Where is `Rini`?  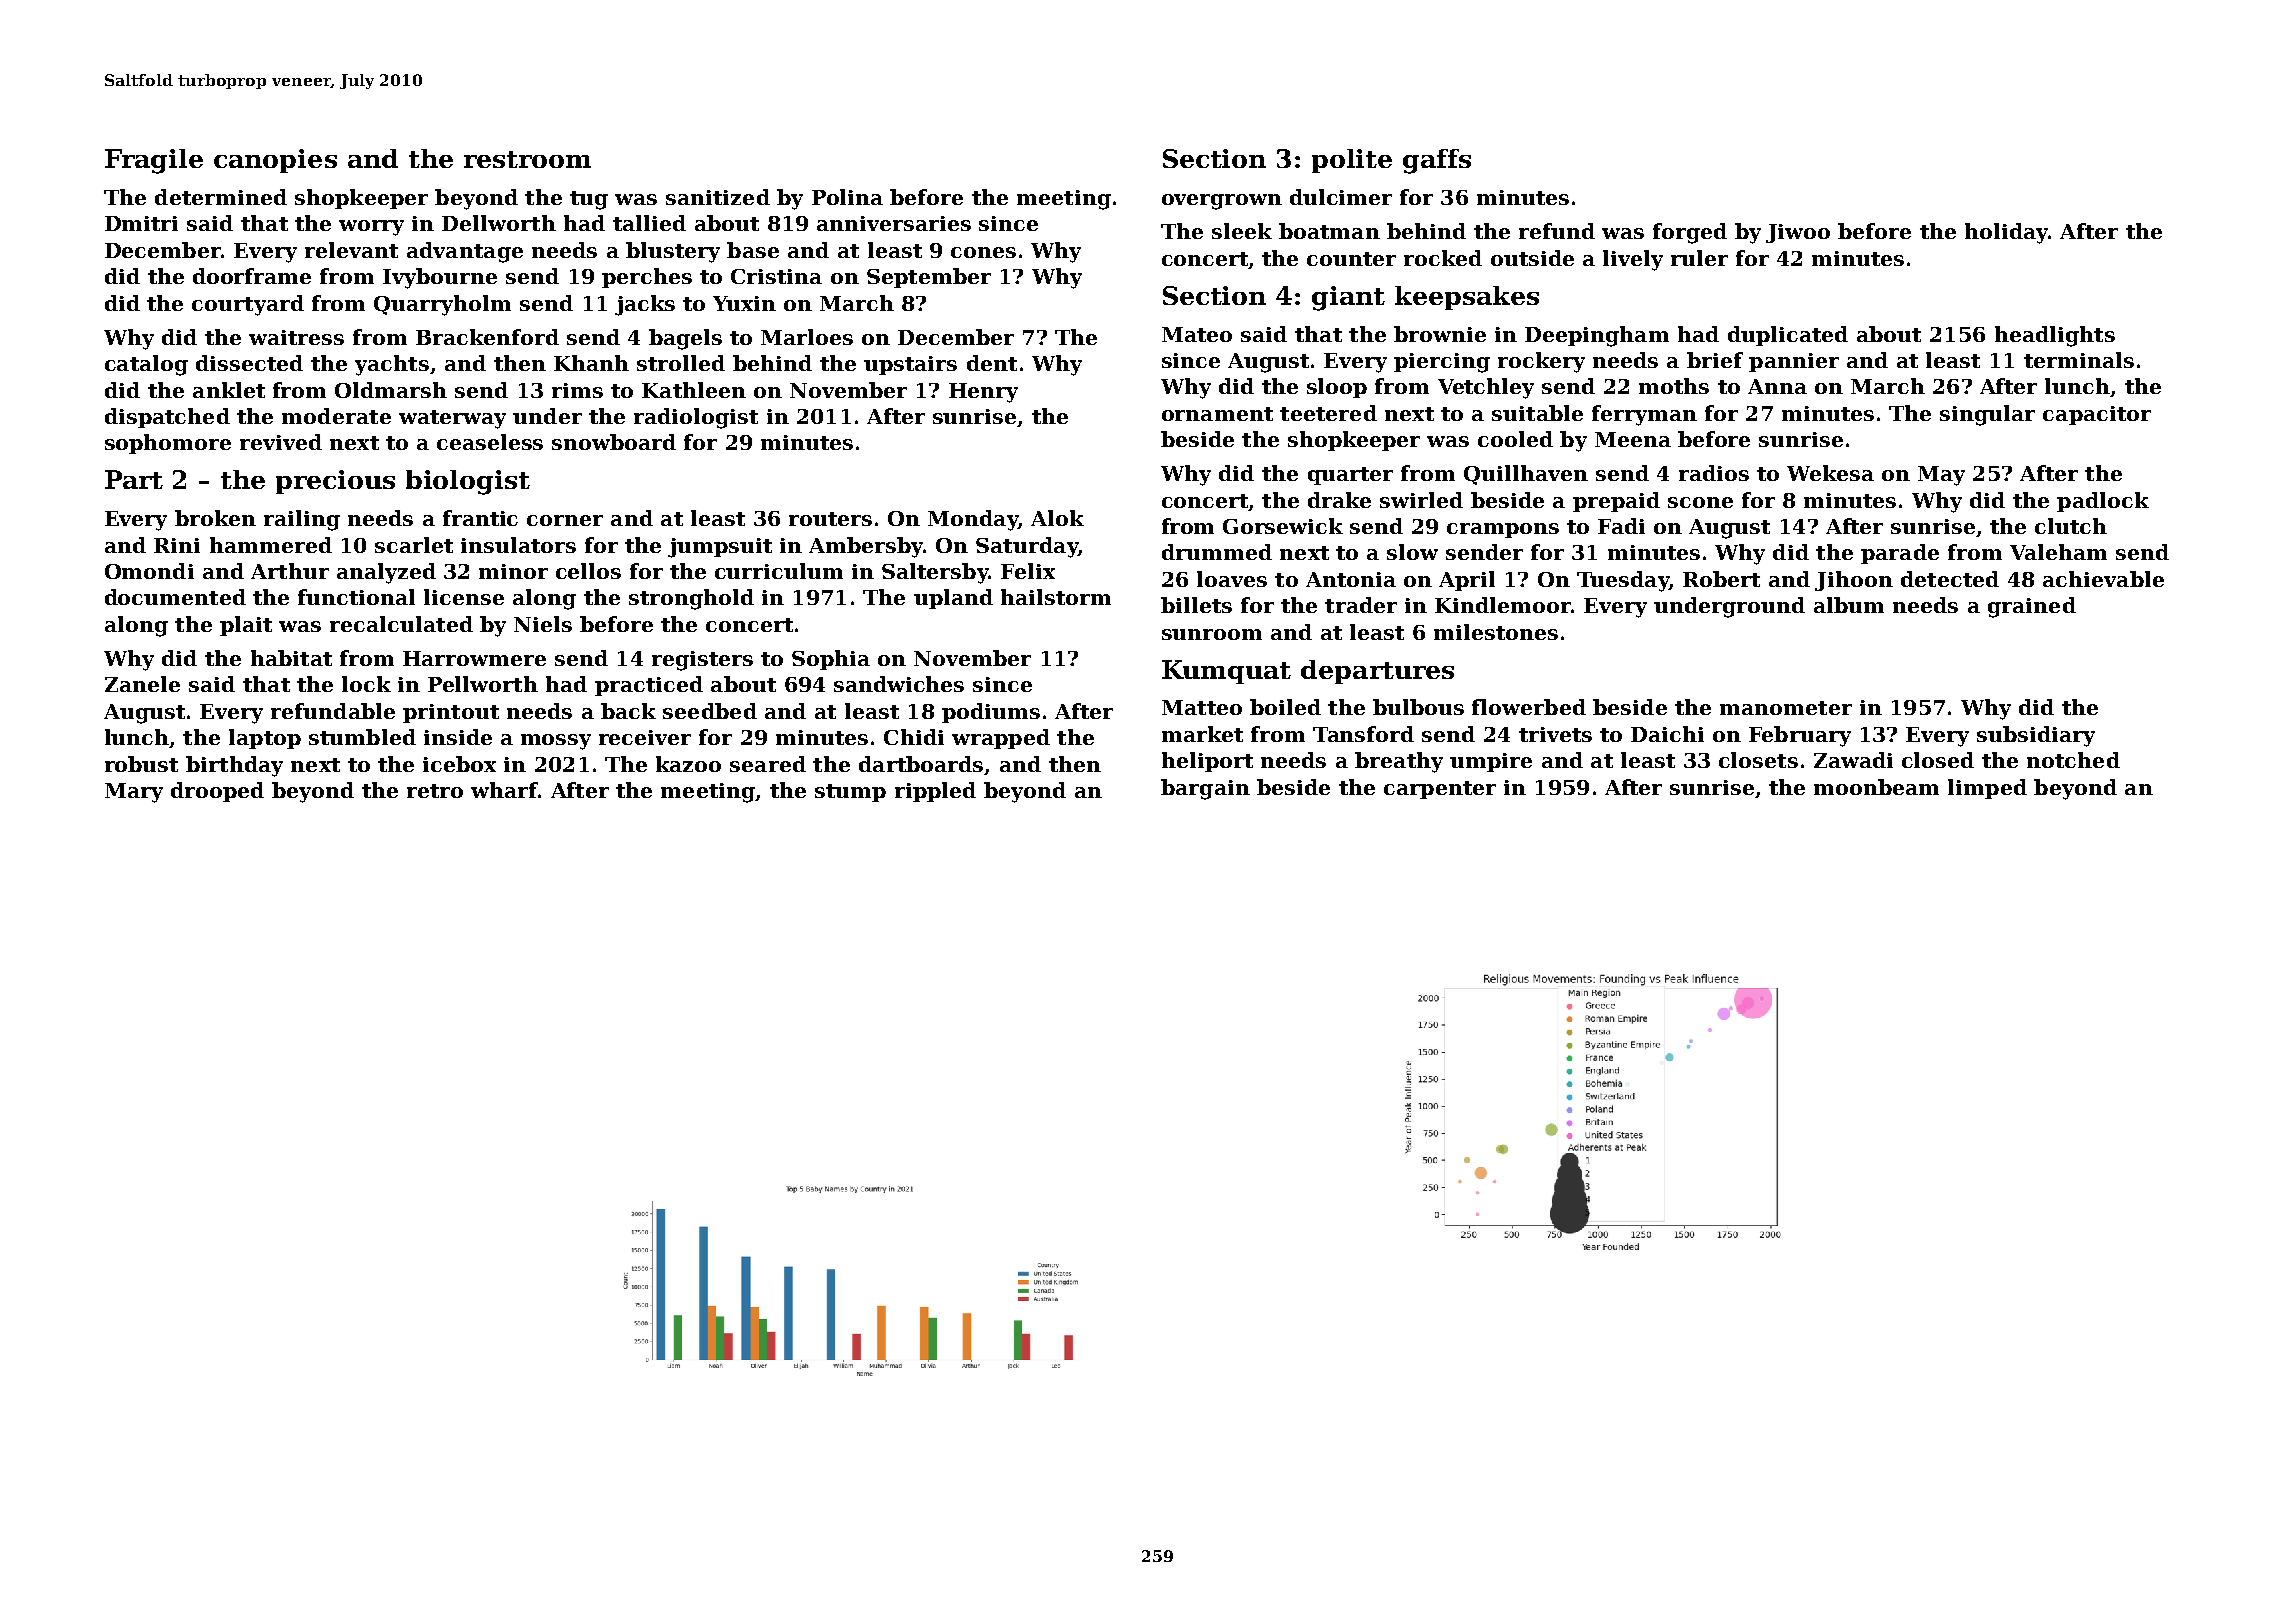
Rini is located at coordinates (177, 545).
